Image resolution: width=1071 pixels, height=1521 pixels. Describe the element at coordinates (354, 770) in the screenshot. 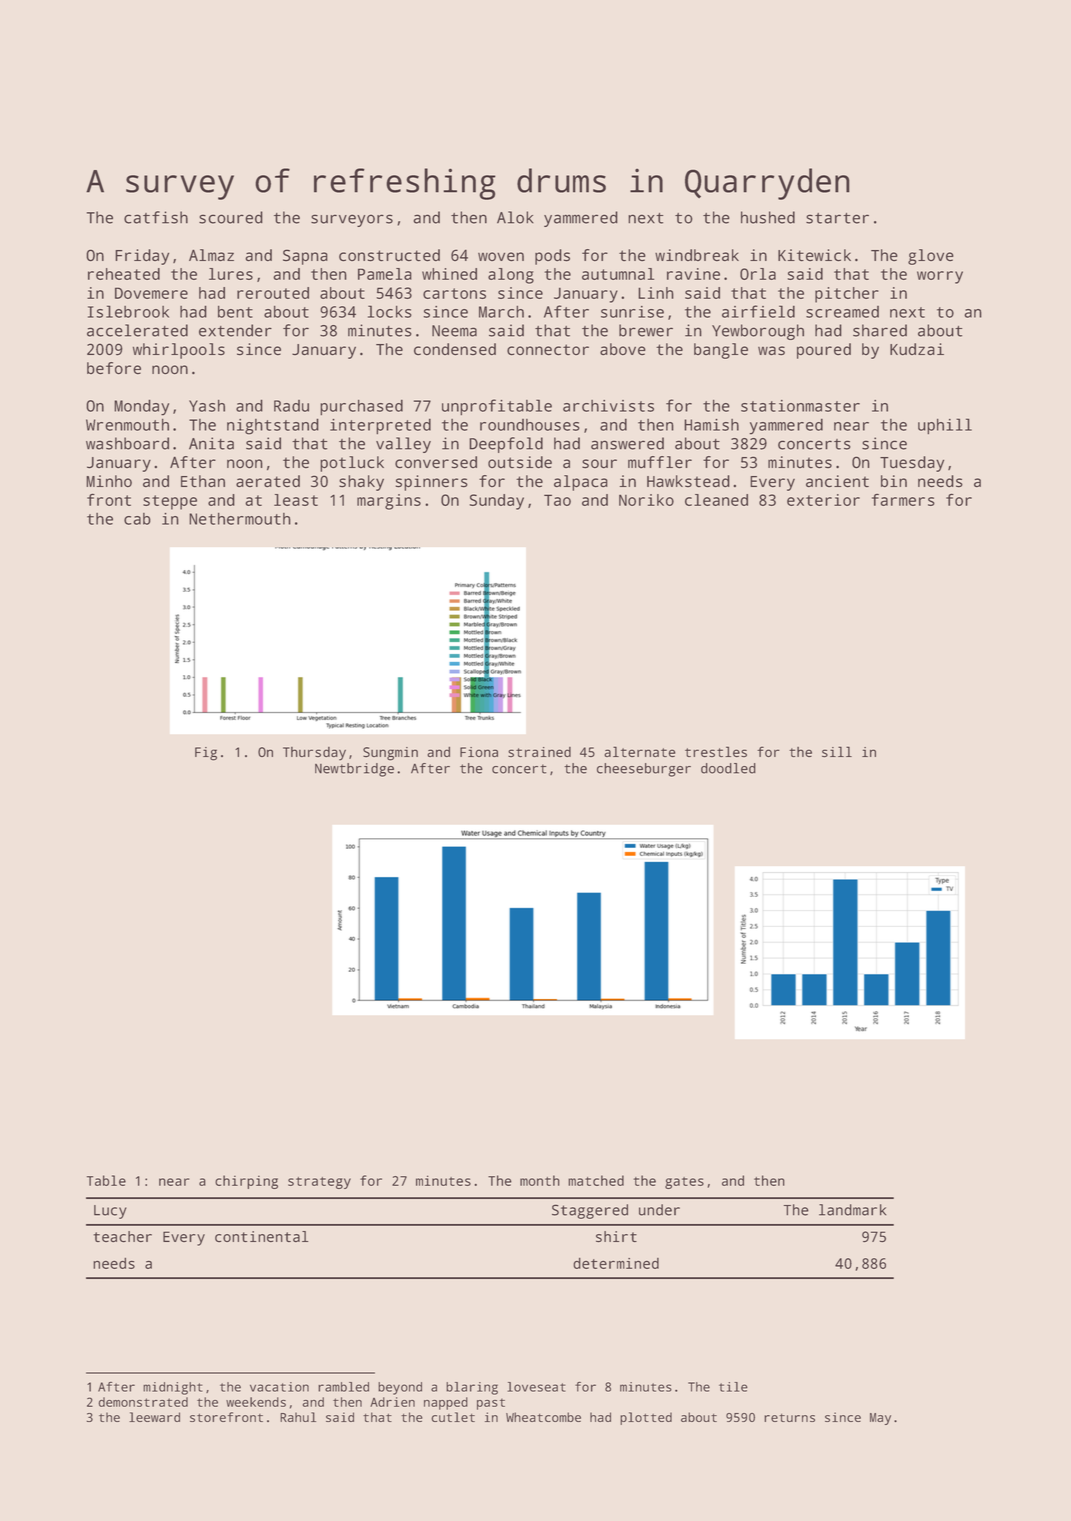

I see `Newtbridge` at that location.
